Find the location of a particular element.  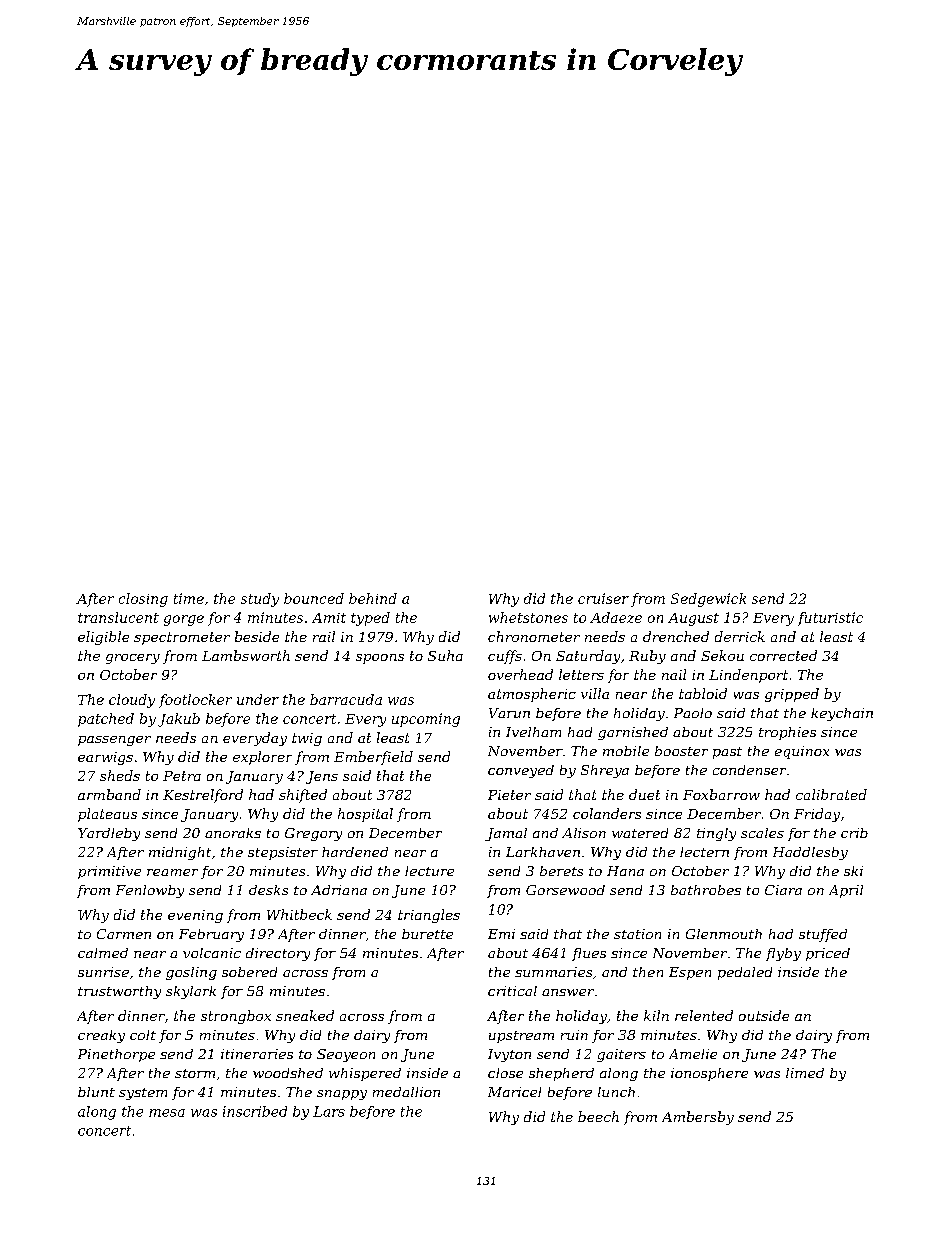

reamer is located at coordinates (172, 872).
